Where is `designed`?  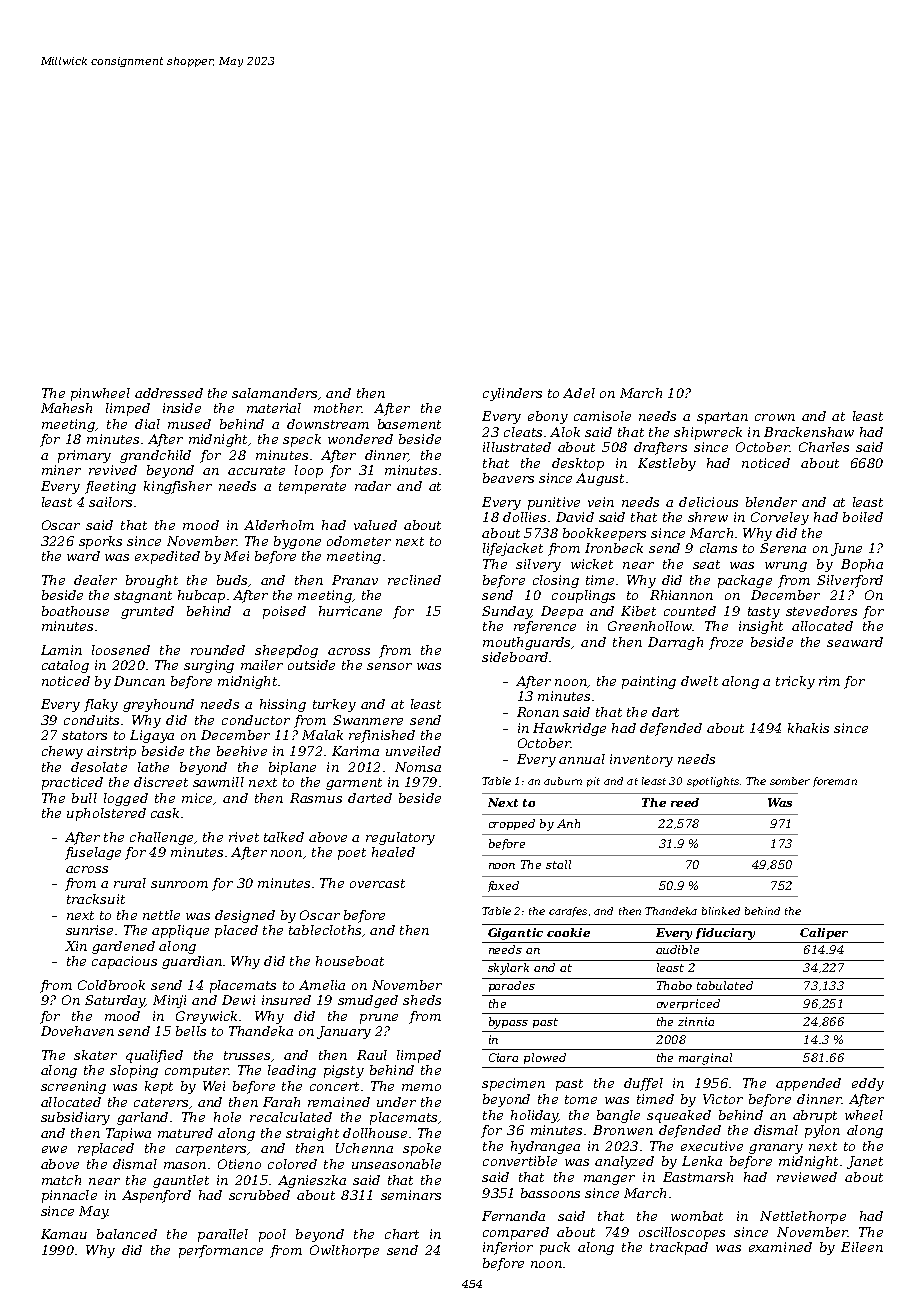
designed is located at coordinates (245, 916).
